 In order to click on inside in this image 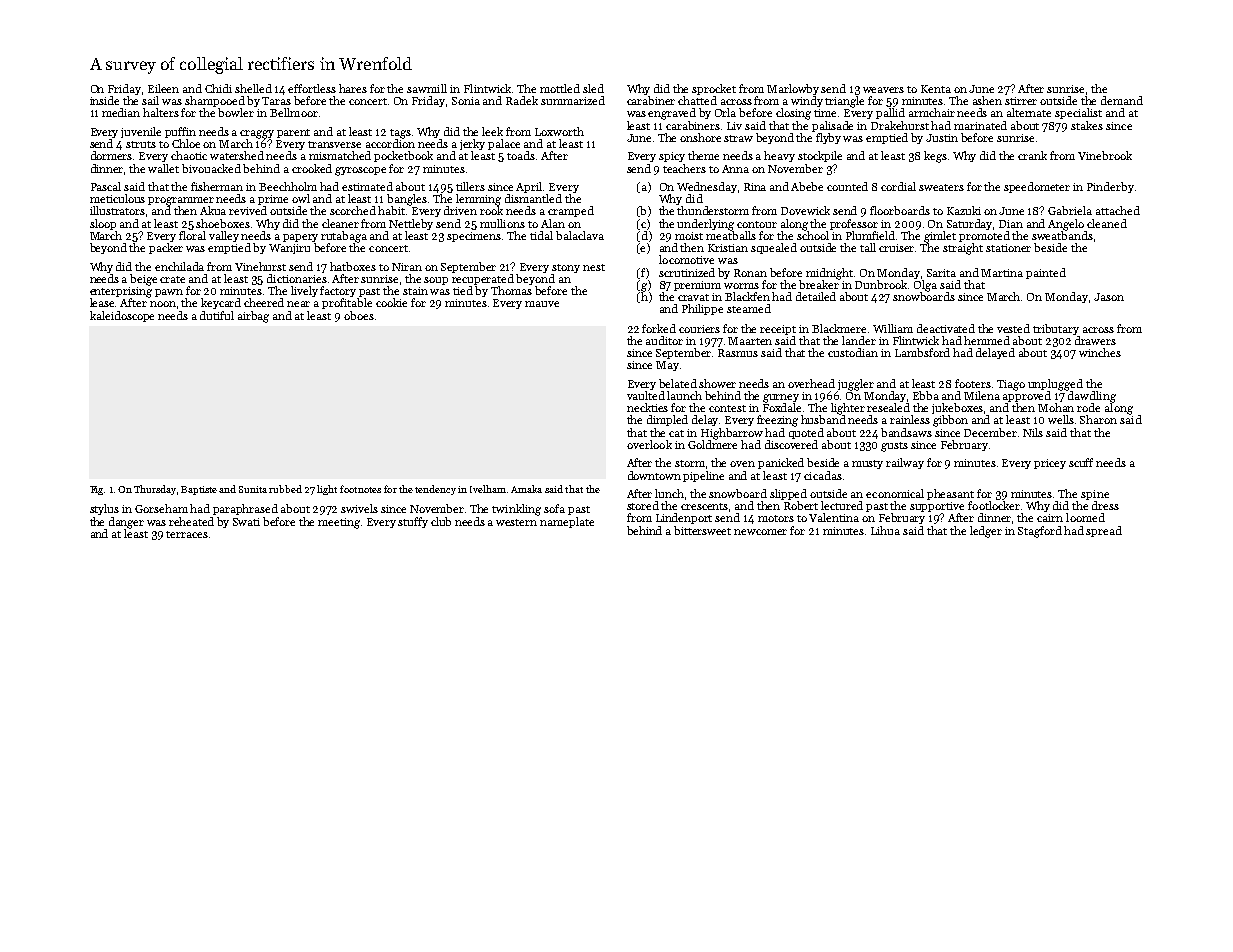, I will do `click(104, 100)`.
